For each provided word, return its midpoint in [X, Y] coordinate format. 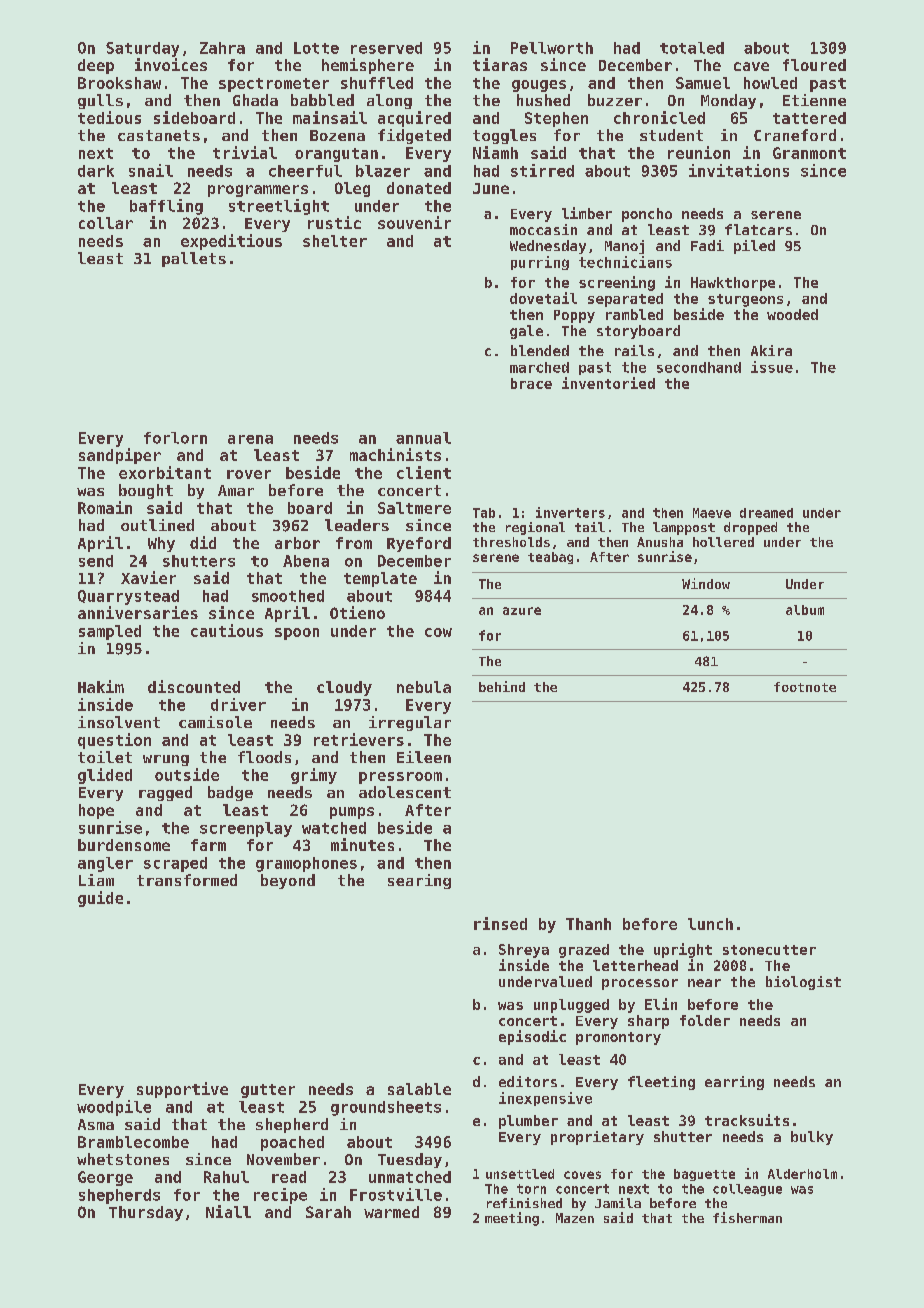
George [105, 1178]
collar [106, 223]
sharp [648, 1022]
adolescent [405, 792]
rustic [334, 222]
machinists [395, 454]
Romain [105, 507]
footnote [805, 687]
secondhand [699, 367]
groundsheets [386, 1108]
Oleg [352, 189]
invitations [739, 170]
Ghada [255, 100]
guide [100, 899]
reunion [699, 152]
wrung [166, 760]
